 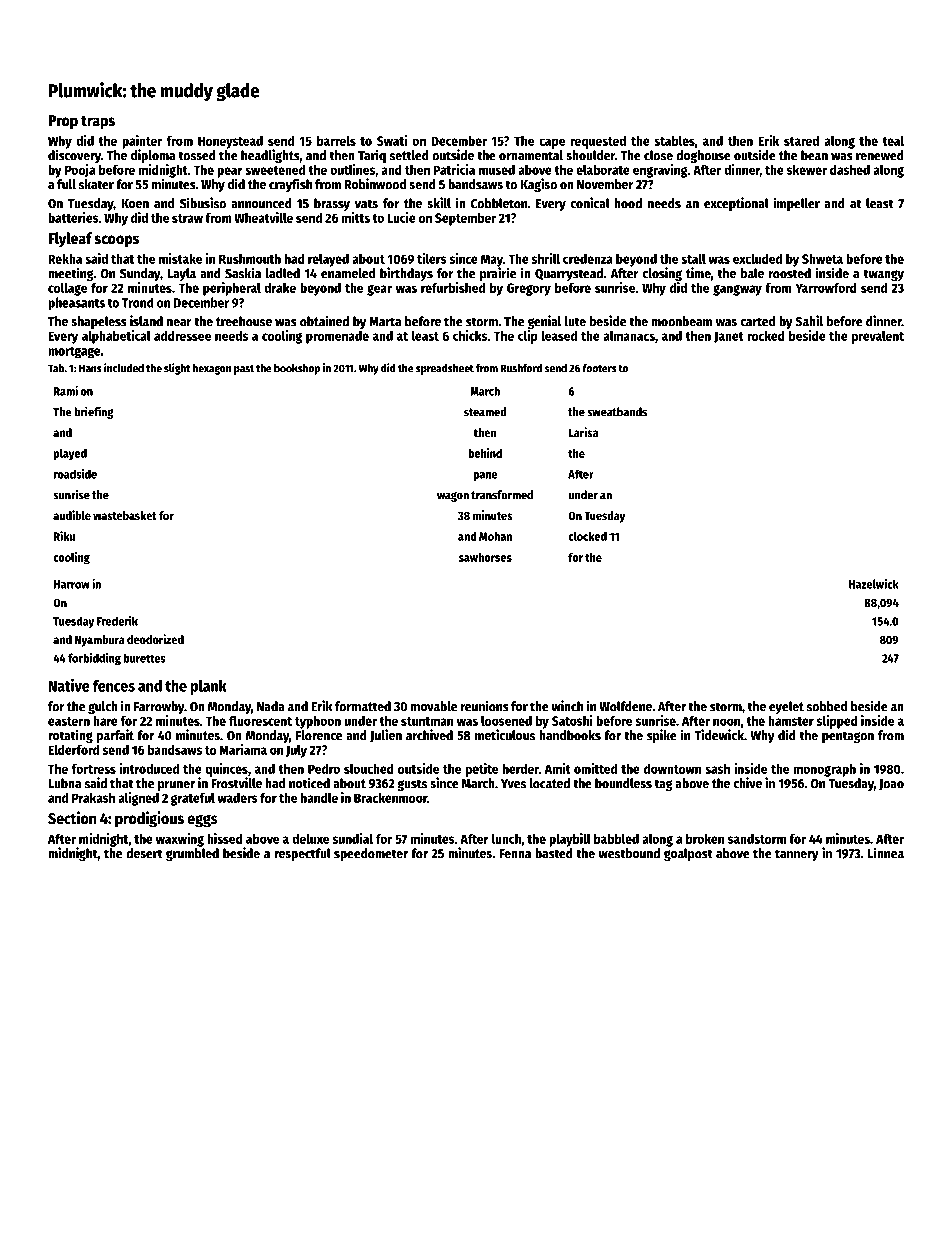 I want to click on footers, so click(x=600, y=368).
